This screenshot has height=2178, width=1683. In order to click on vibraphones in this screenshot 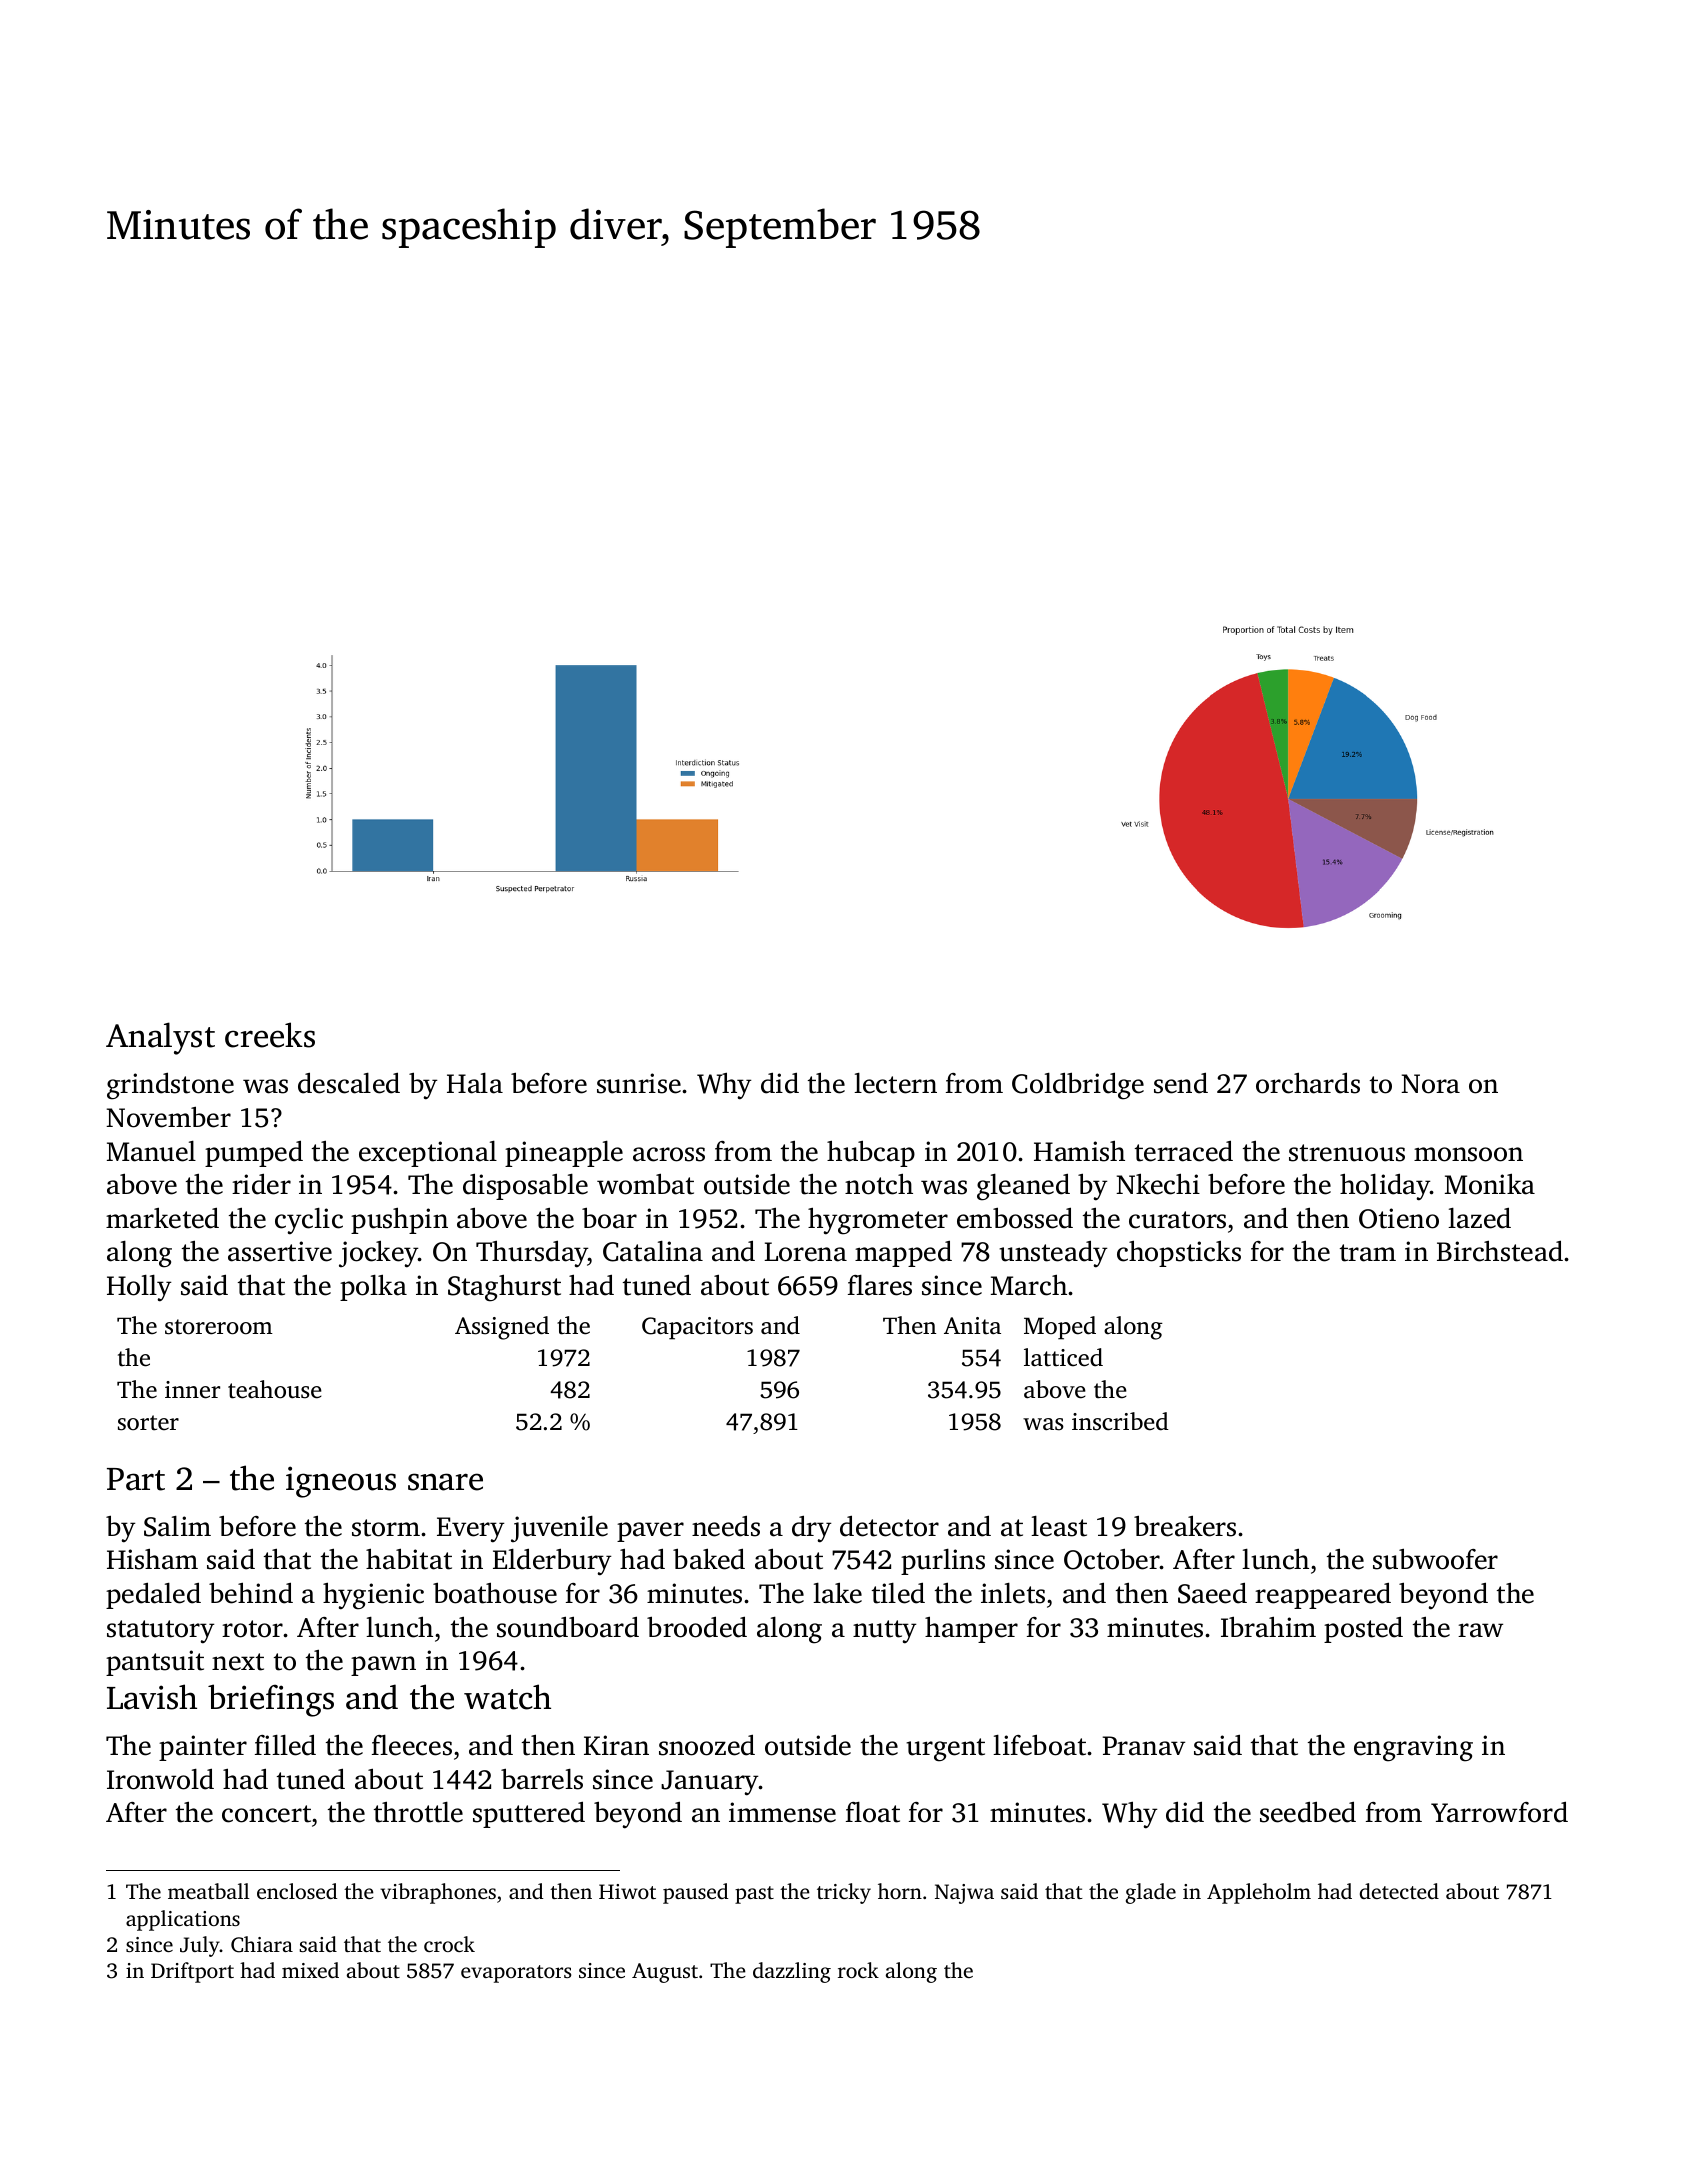, I will do `click(438, 1893)`.
